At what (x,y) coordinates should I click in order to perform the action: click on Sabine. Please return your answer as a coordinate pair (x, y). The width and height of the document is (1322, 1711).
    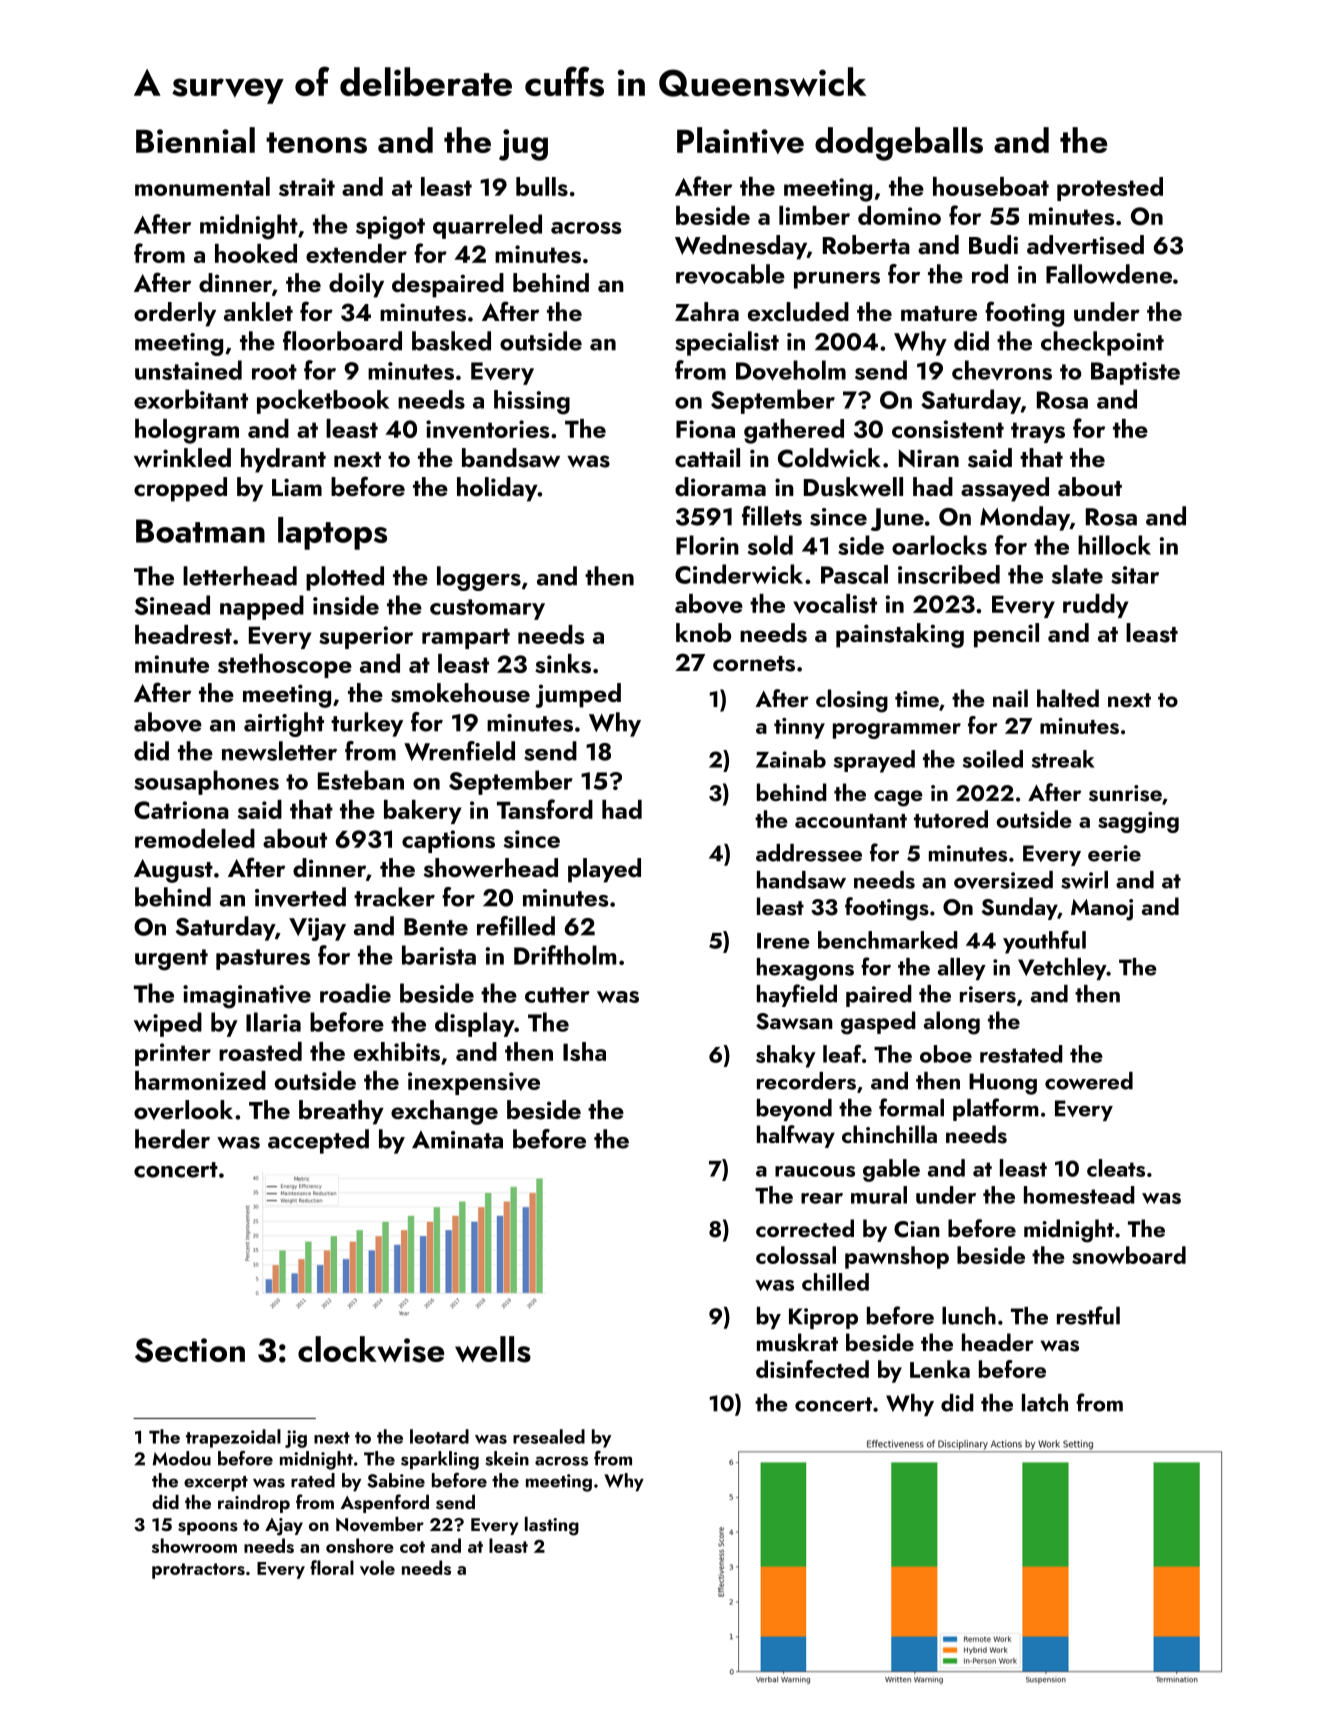
    Looking at the image, I should click on (396, 1480).
